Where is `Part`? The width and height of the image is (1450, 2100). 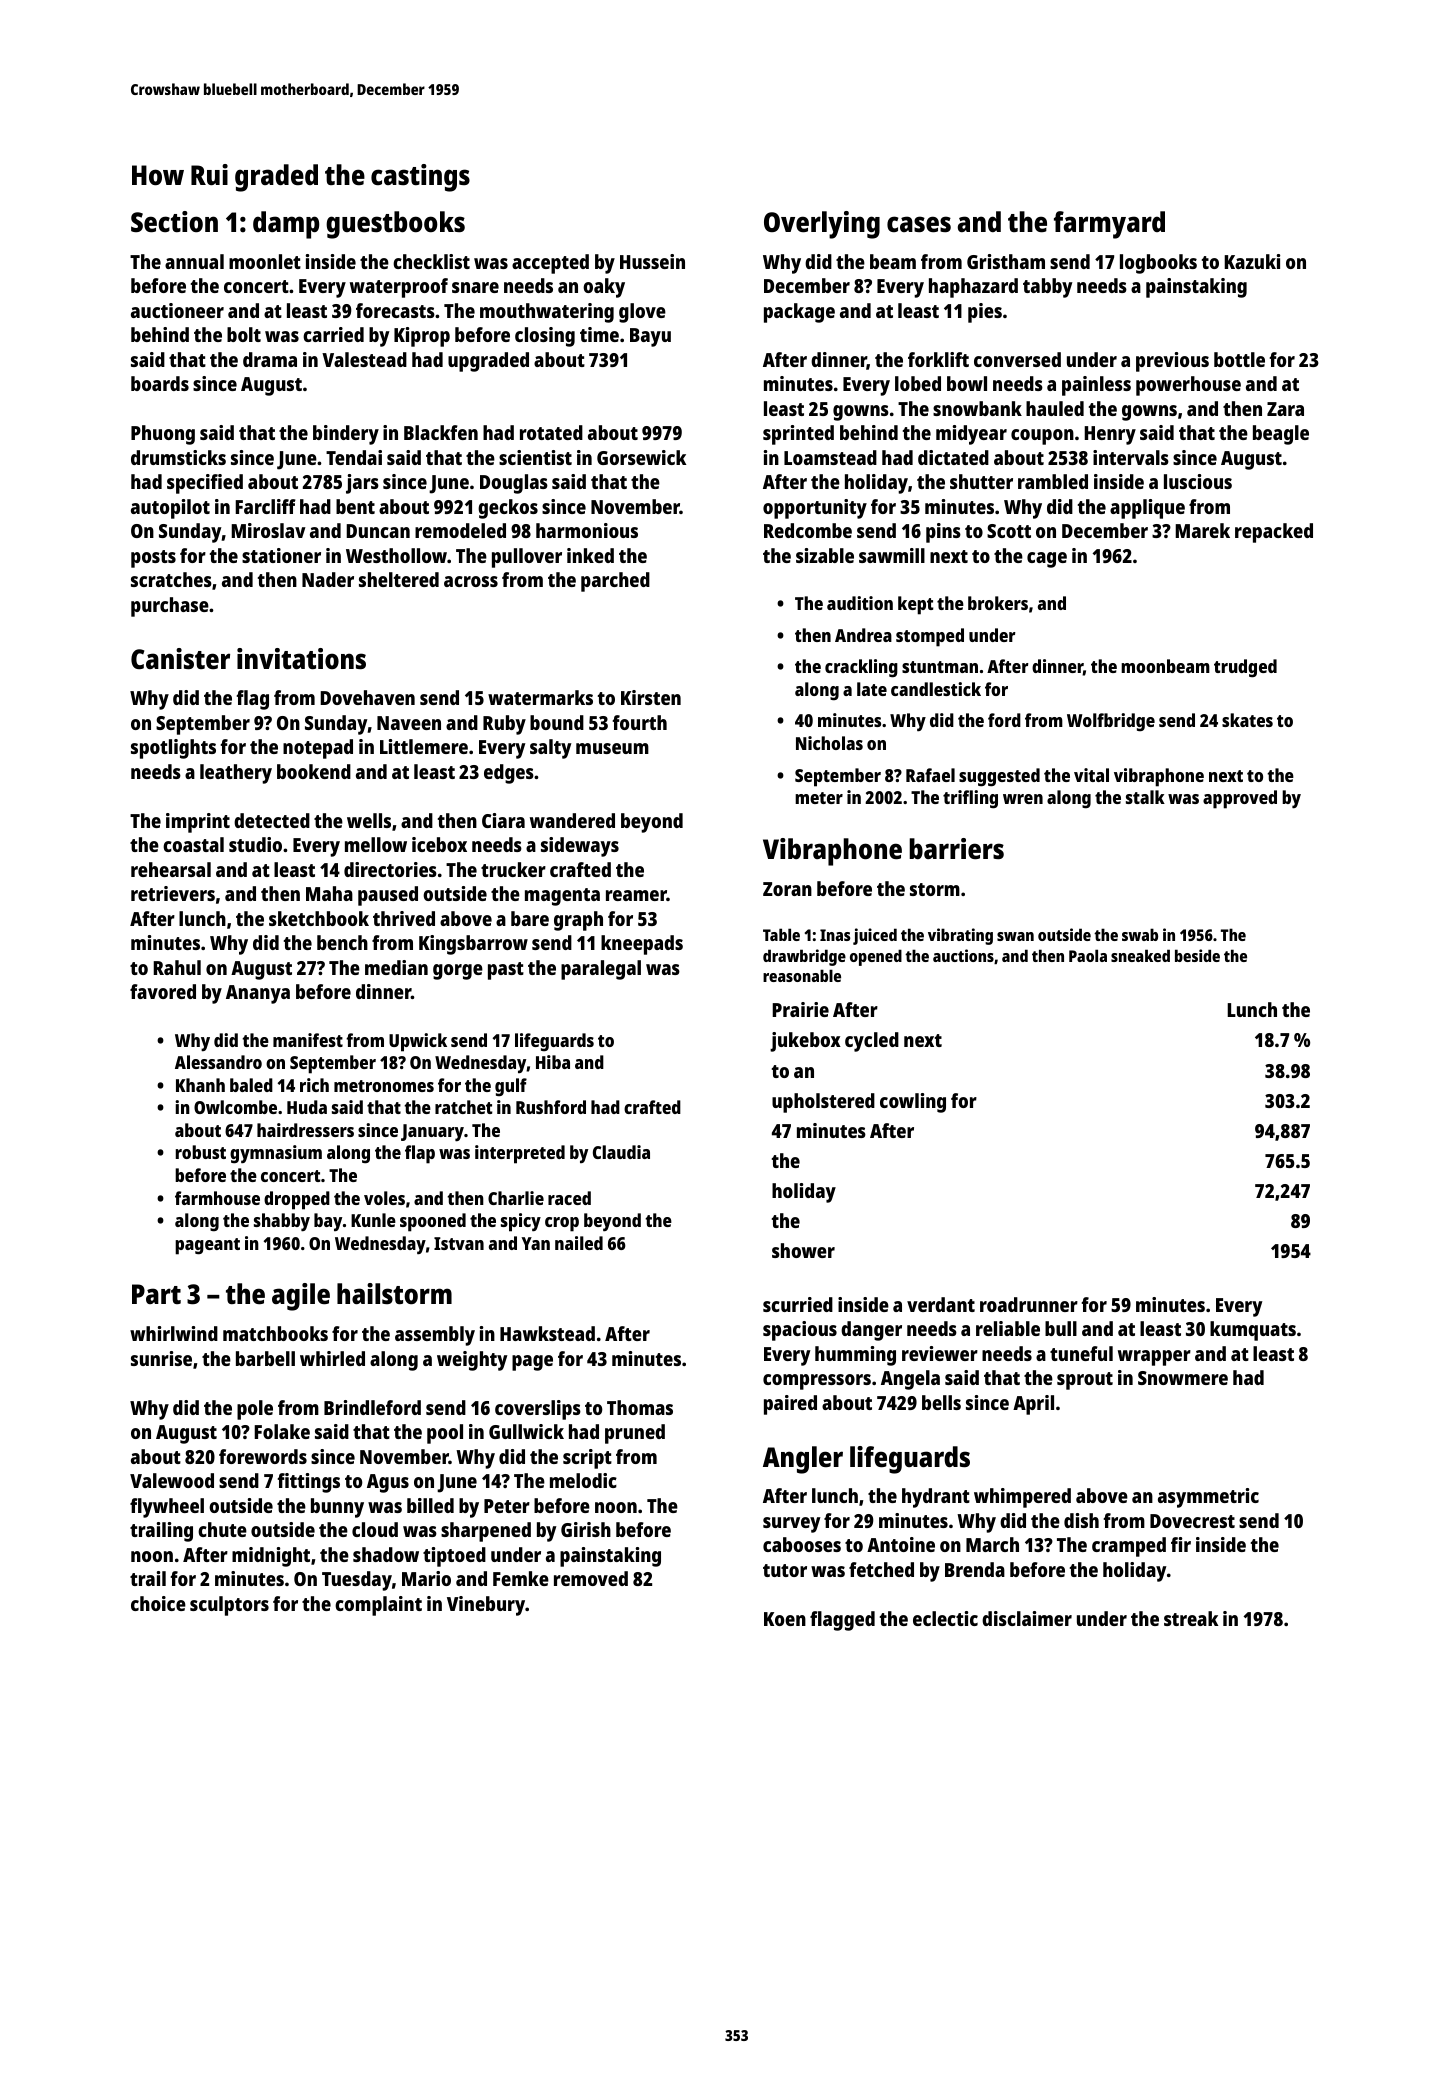 Part is located at coordinates (156, 1294).
